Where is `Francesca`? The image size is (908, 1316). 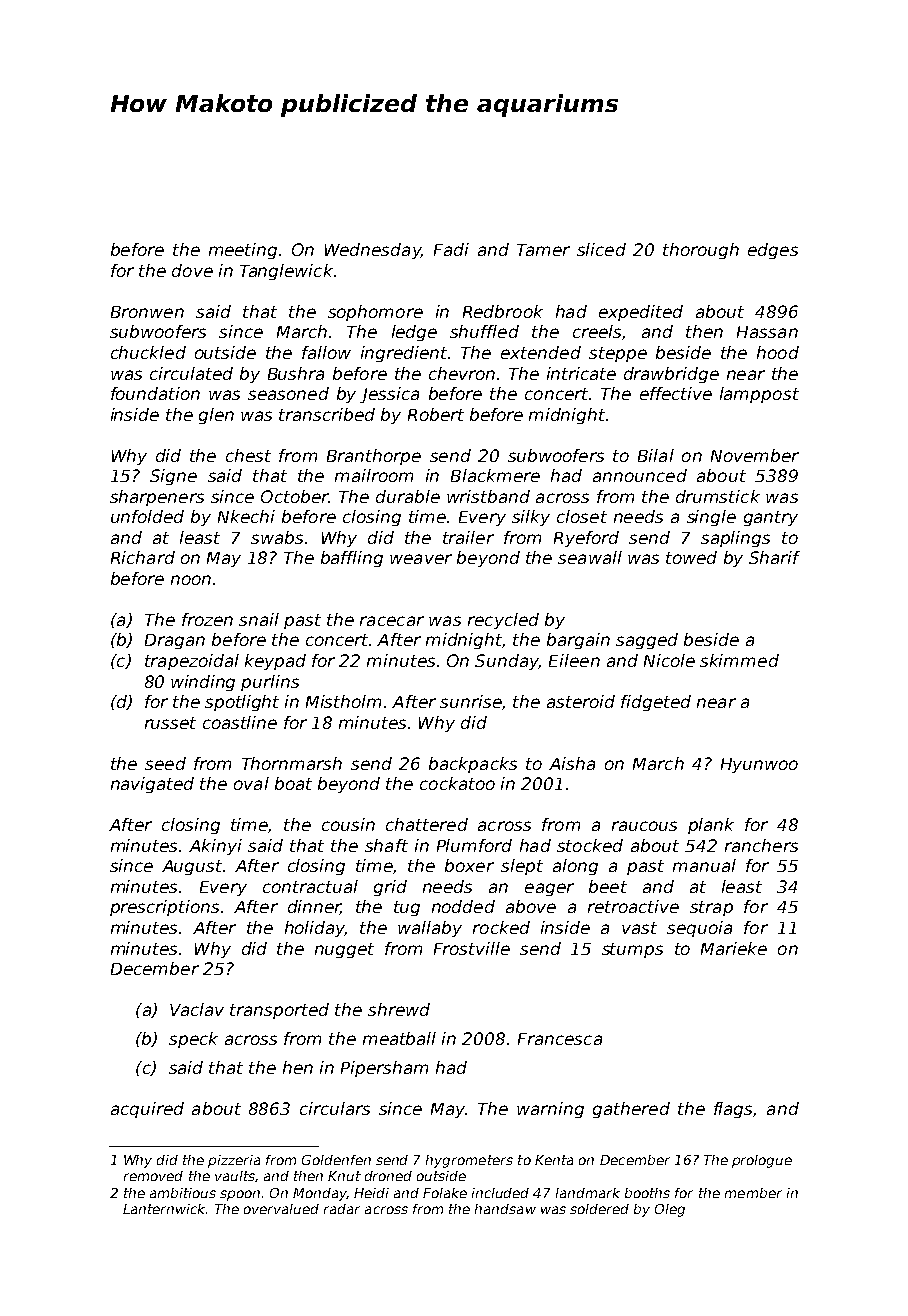
Francesca is located at coordinates (560, 1039).
